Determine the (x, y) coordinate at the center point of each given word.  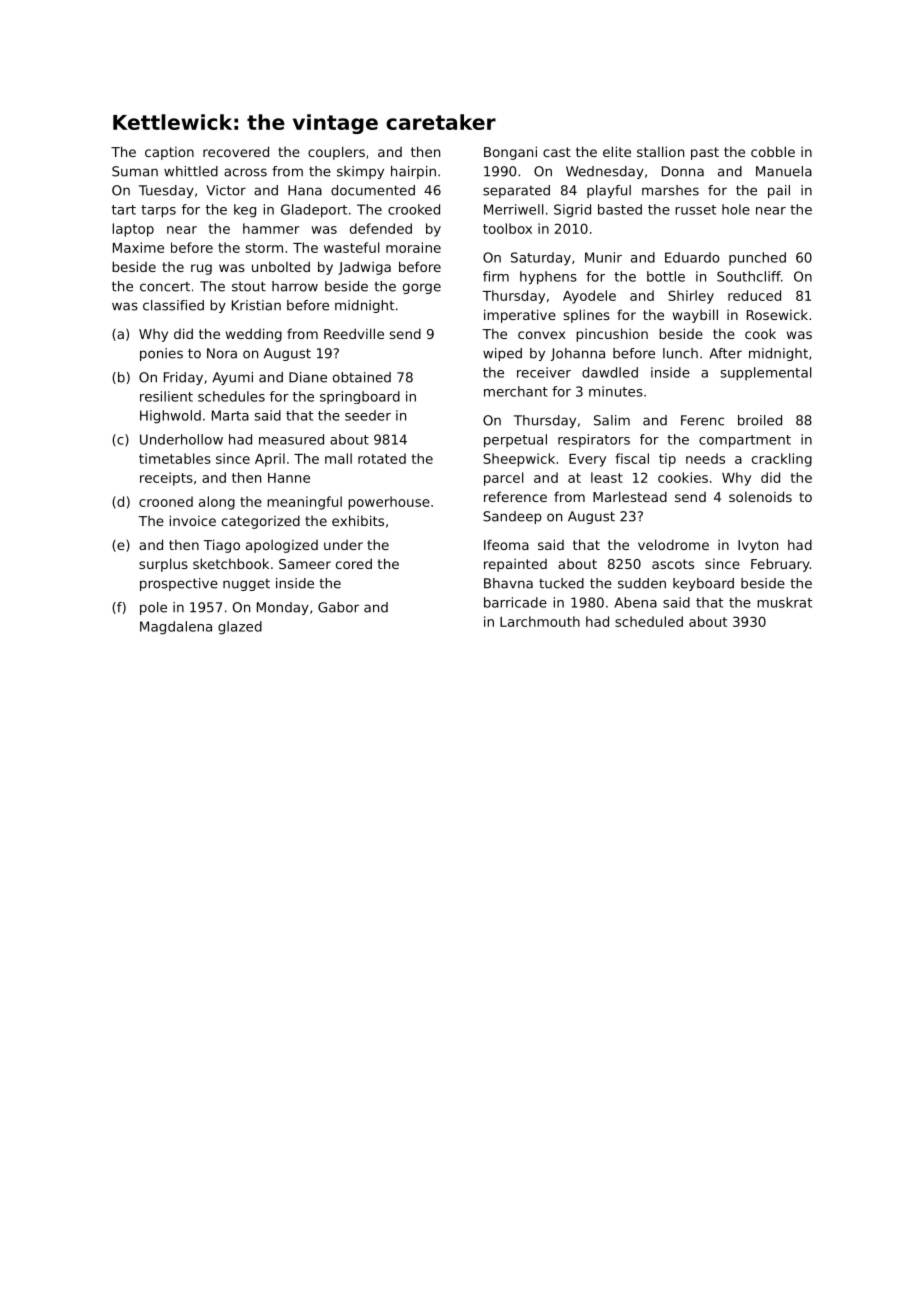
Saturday (541, 259)
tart (124, 210)
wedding (254, 335)
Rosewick (777, 315)
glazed (240, 628)
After (725, 353)
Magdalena (176, 628)
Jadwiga (364, 268)
